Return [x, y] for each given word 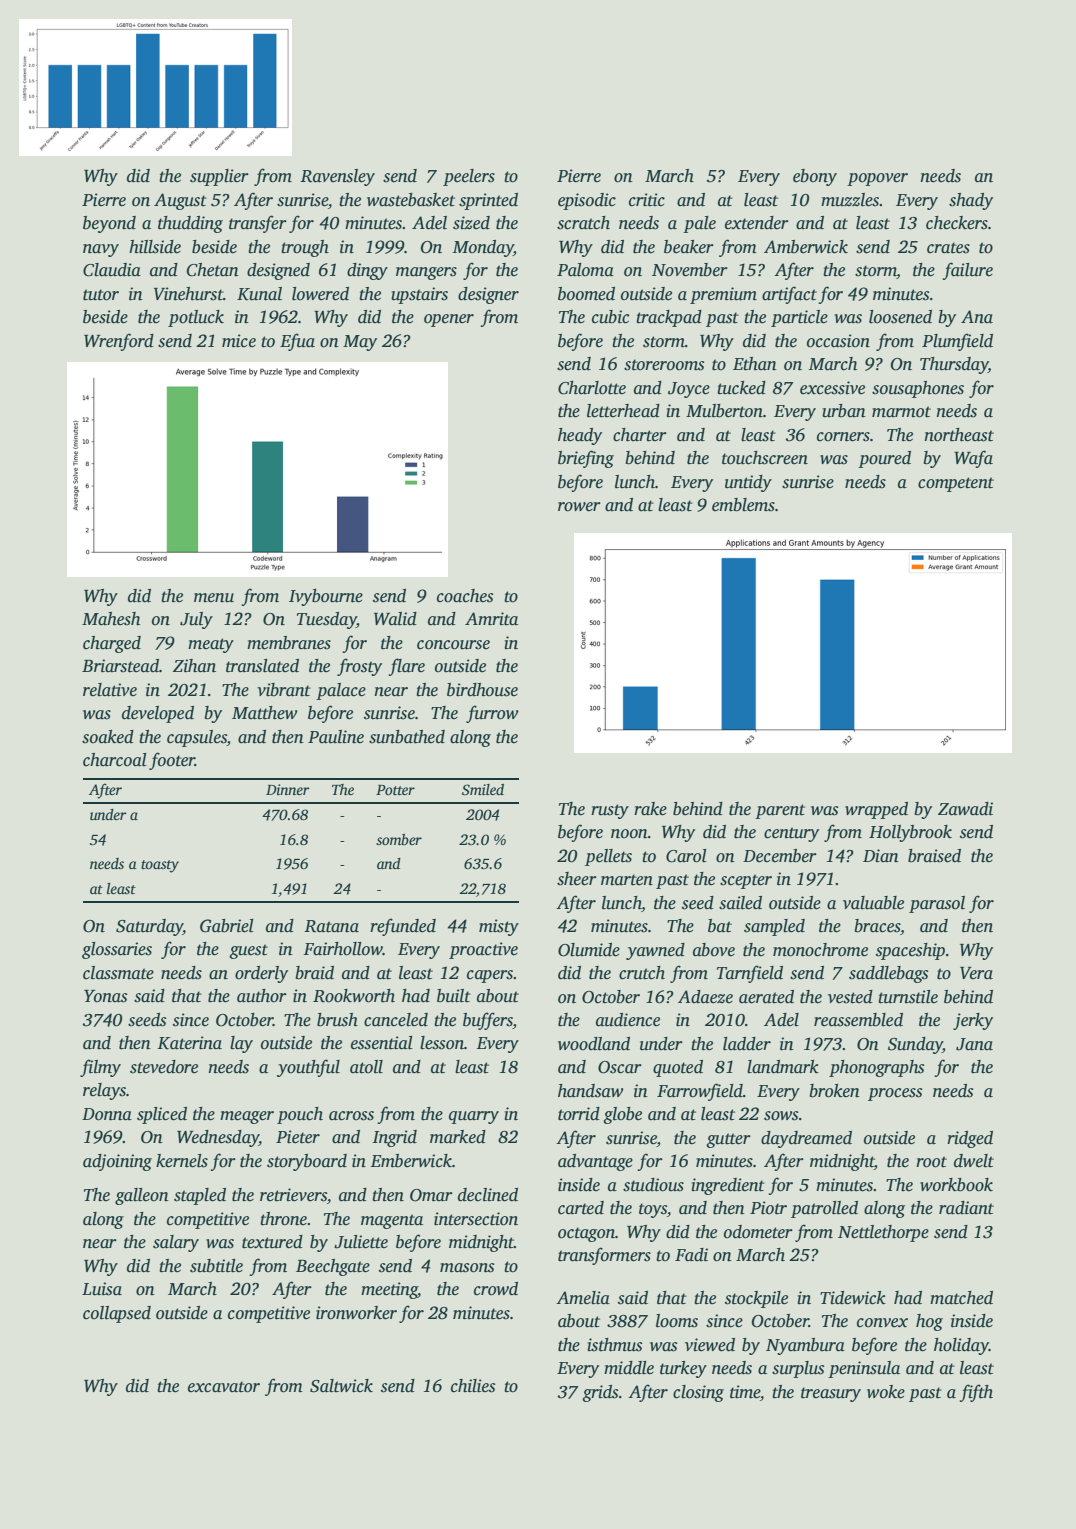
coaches [465, 596]
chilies [473, 1386]
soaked [108, 737]
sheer [577, 879]
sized [471, 223]
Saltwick [341, 1386]
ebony [815, 177]
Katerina [189, 1043]
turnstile [908, 997]
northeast [959, 435]
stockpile [756, 1299]
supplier [219, 177]
